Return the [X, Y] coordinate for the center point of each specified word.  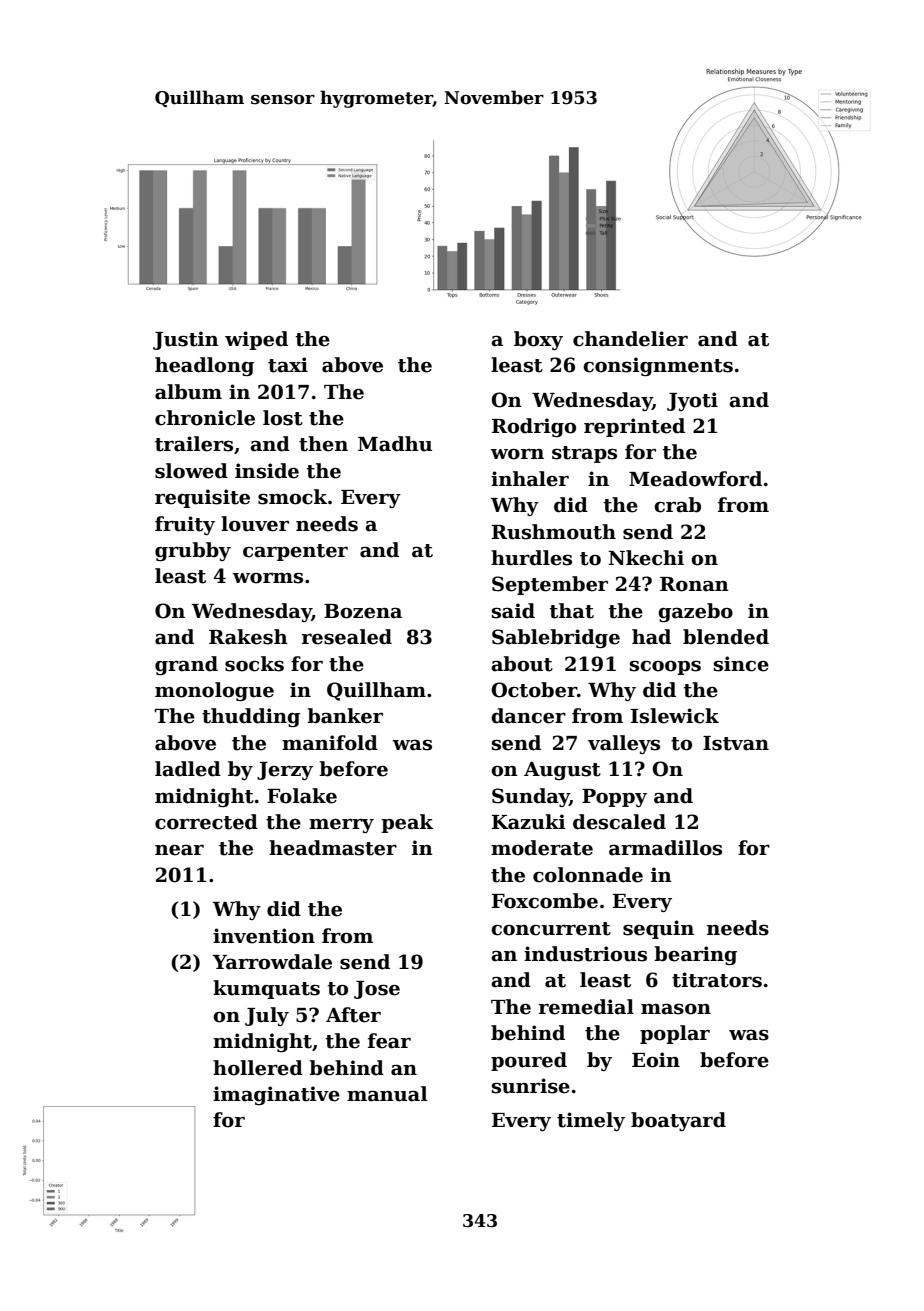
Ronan [694, 584]
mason [676, 1009]
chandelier [630, 339]
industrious [585, 954]
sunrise [531, 1086]
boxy [538, 340]
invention [264, 936]
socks [254, 664]
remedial [586, 1007]
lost [283, 418]
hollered [258, 1068]
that [571, 611]
